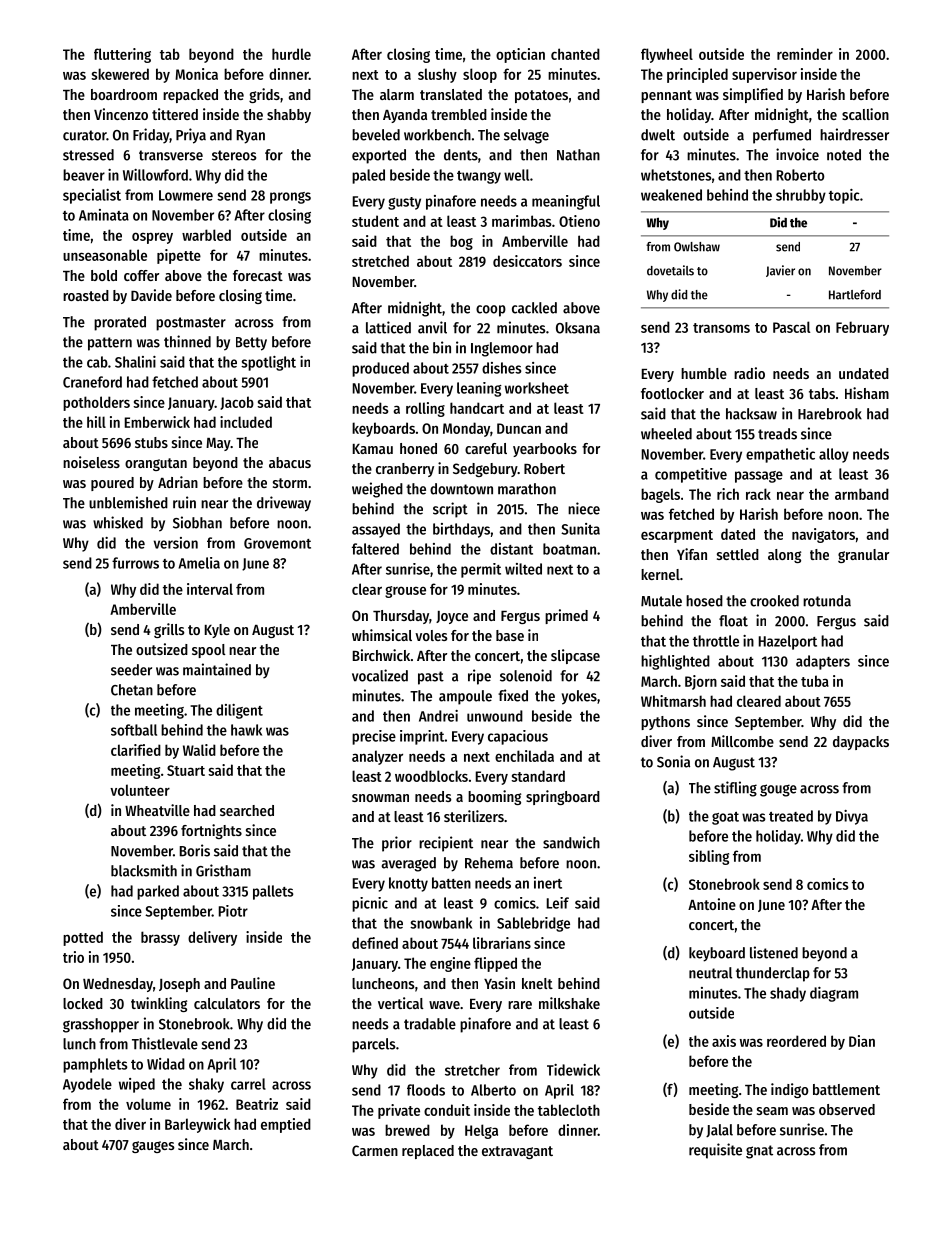 The height and width of the screenshot is (1233, 952). What do you see at coordinates (151, 295) in the screenshot?
I see `Davide` at bounding box center [151, 295].
